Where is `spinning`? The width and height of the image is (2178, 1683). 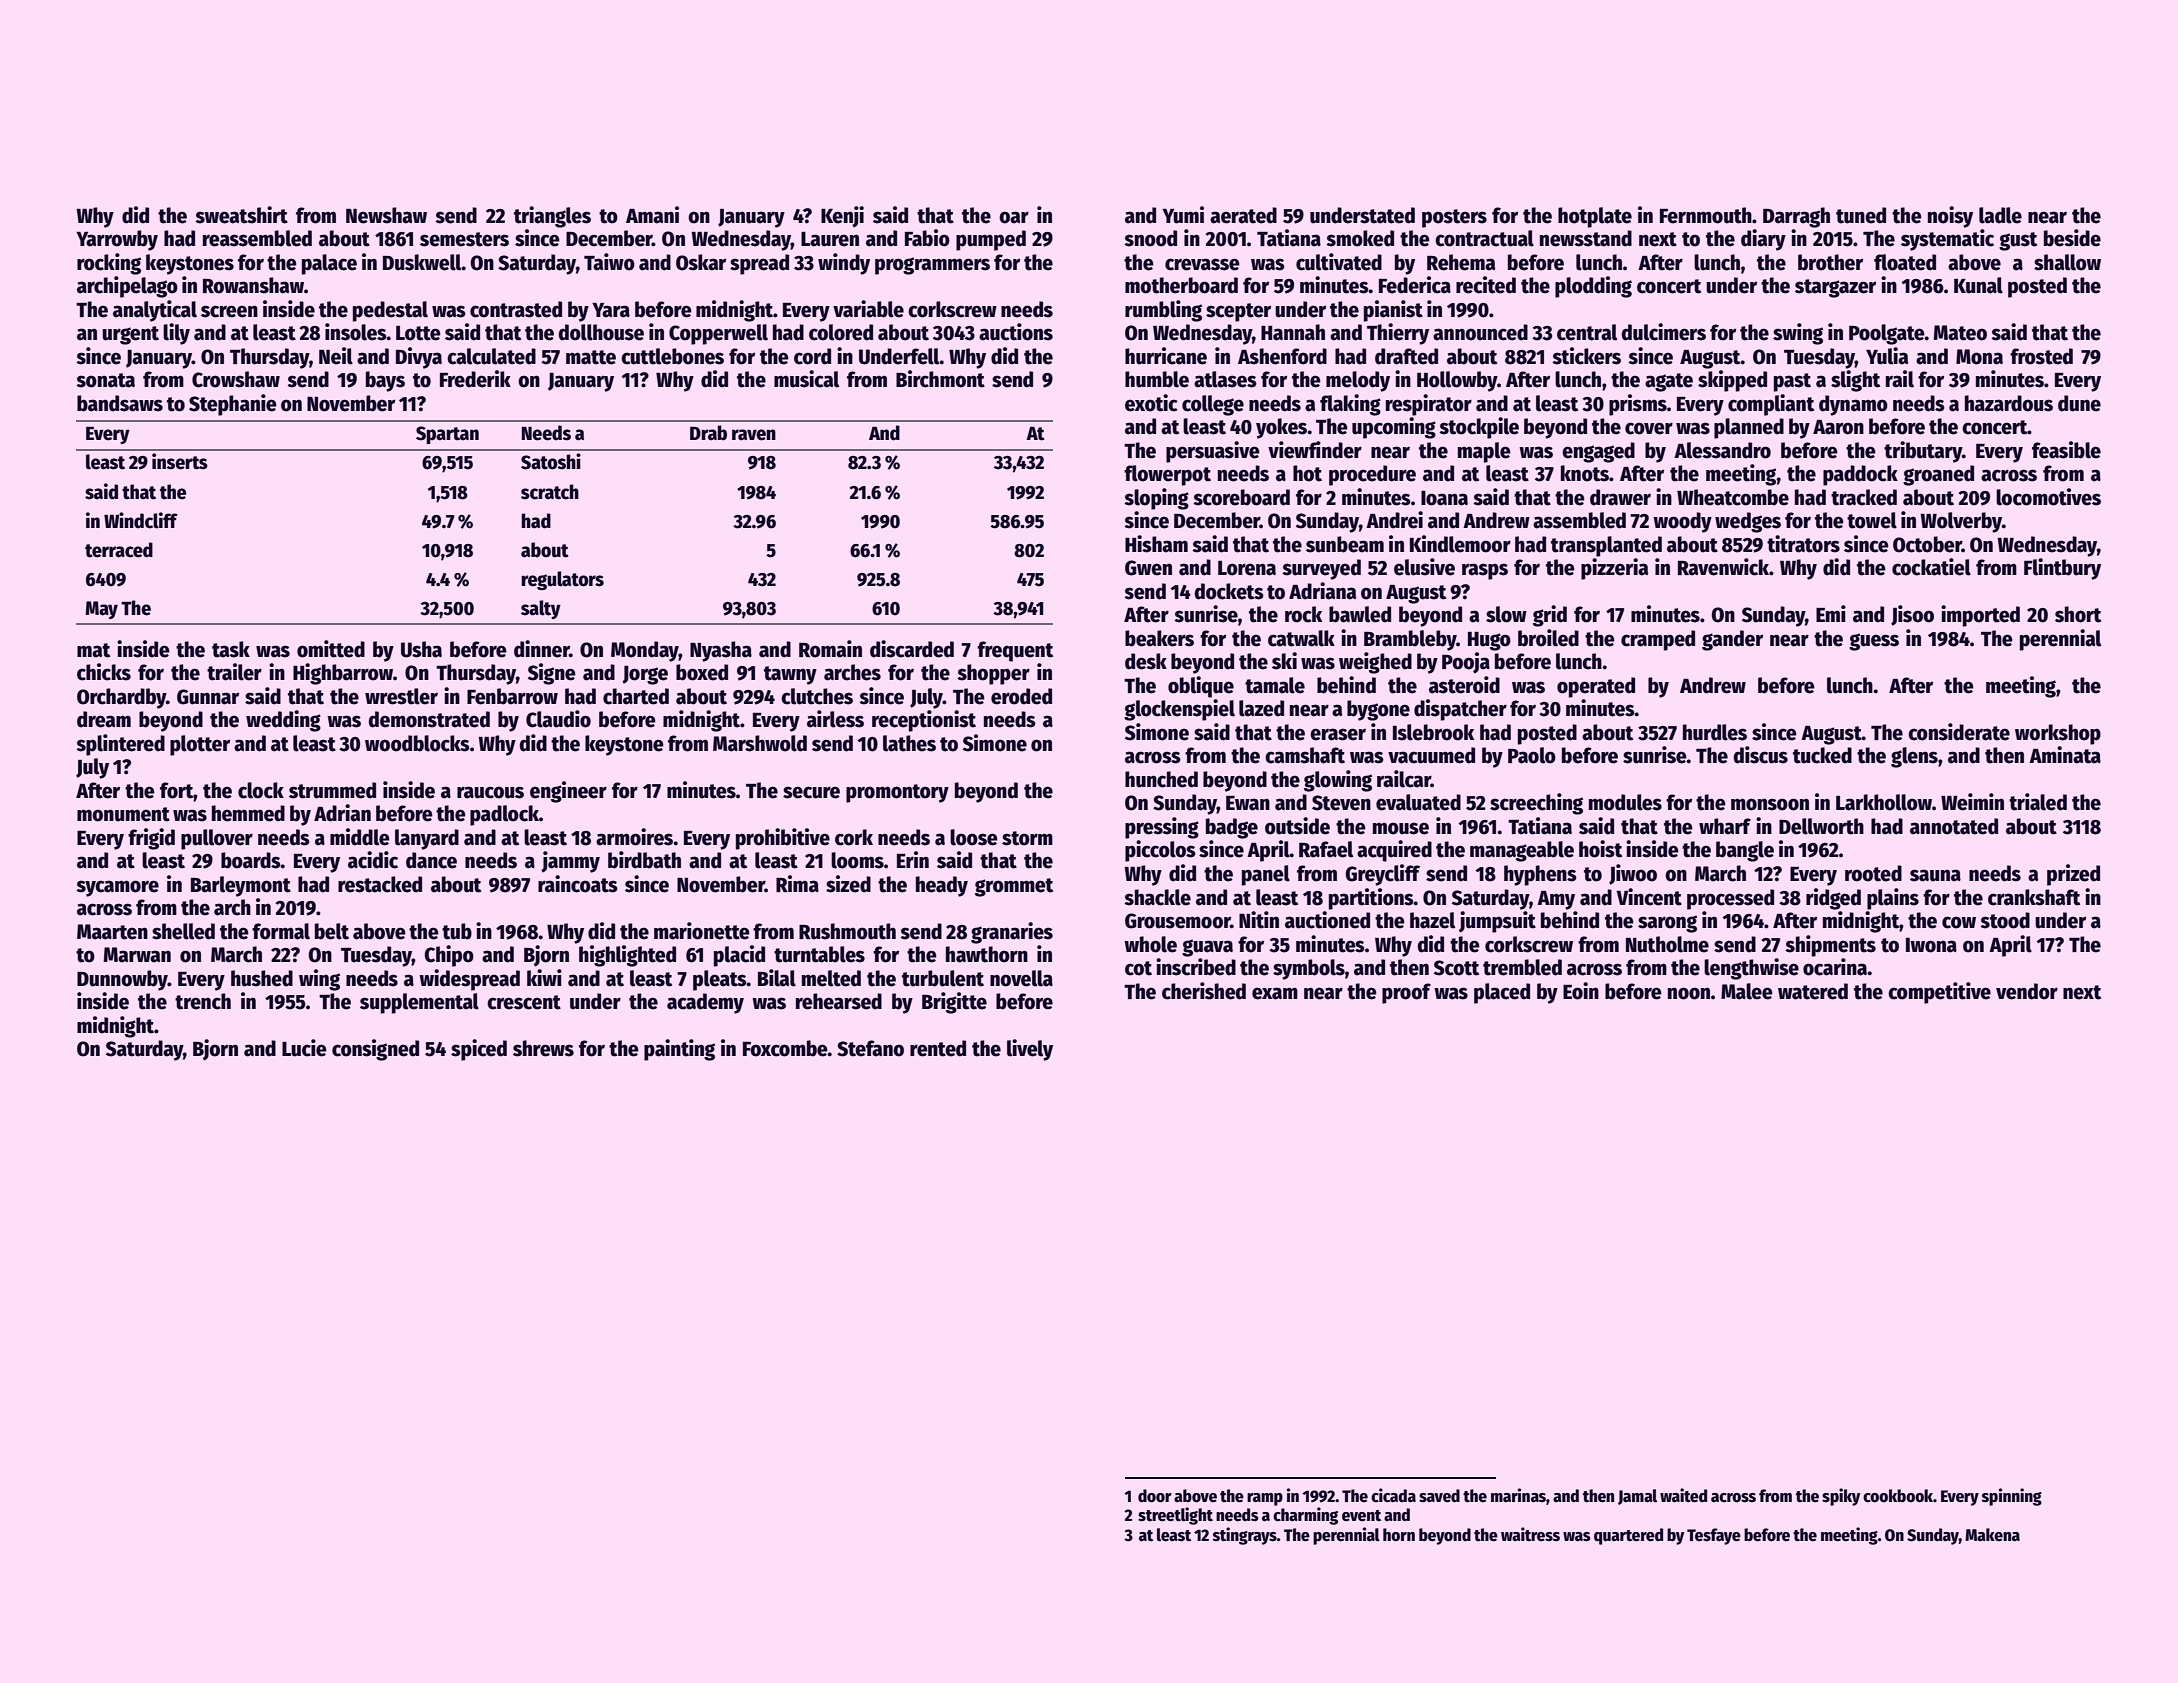 spinning is located at coordinates (2012, 1497).
